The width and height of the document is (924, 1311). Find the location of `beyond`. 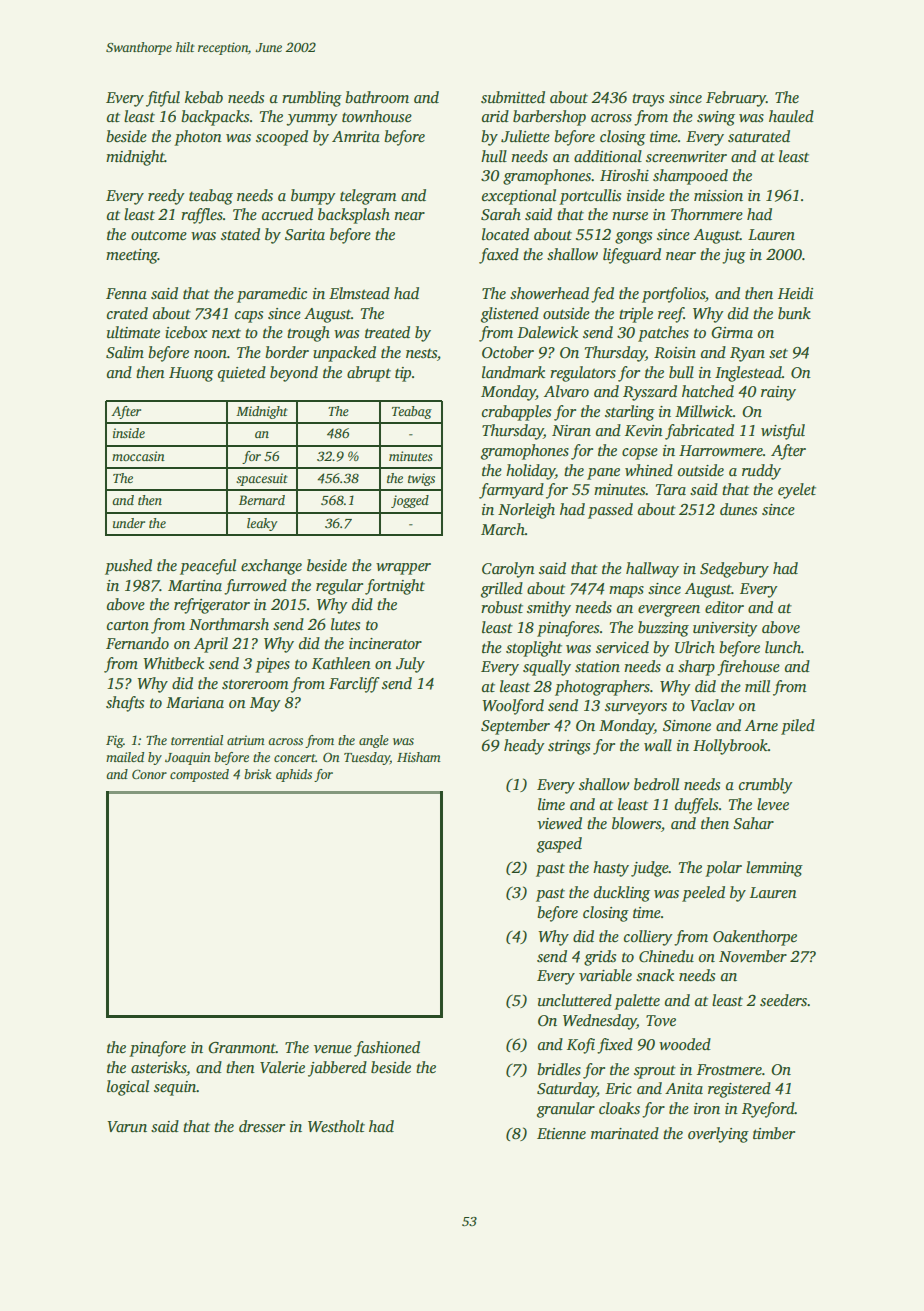

beyond is located at coordinates (294, 374).
